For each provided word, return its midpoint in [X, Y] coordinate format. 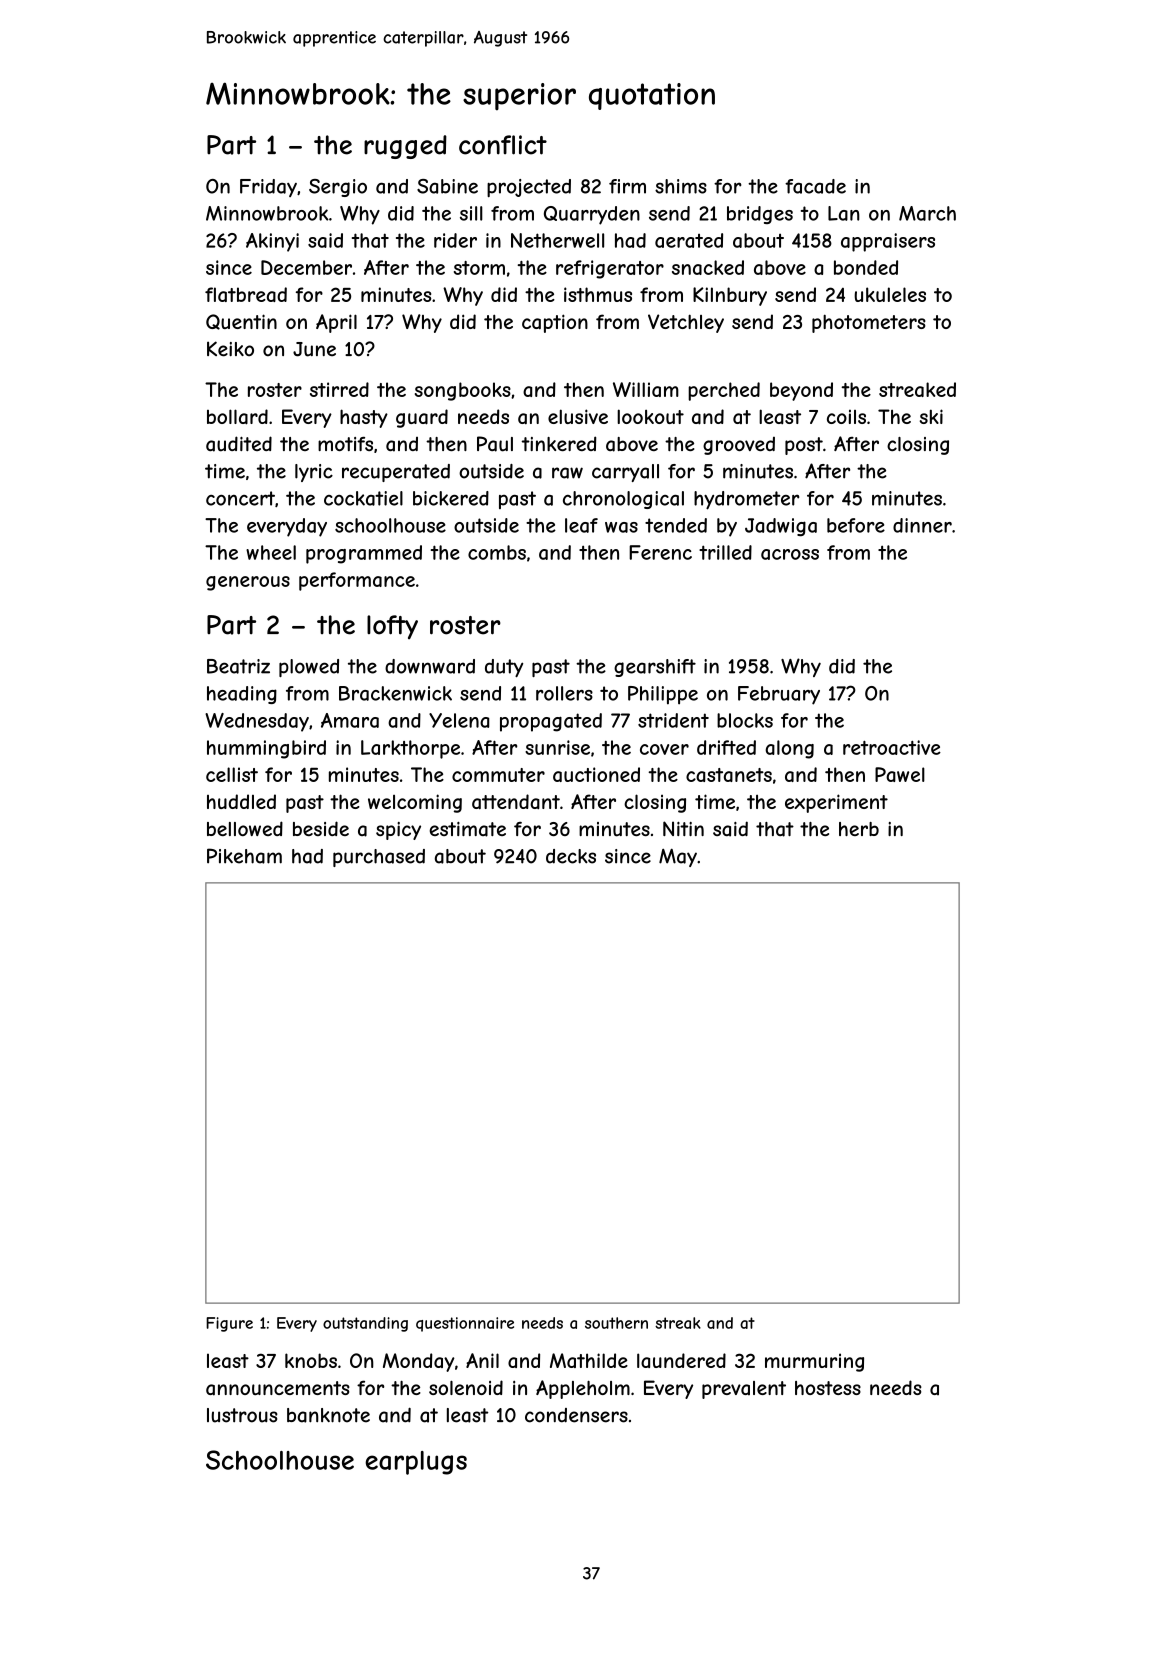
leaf [581, 525]
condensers [576, 1415]
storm [479, 268]
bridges [760, 215]
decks [571, 856]
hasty [364, 418]
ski [931, 416]
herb [859, 829]
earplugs [416, 1463]
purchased [379, 858]
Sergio [338, 188]
